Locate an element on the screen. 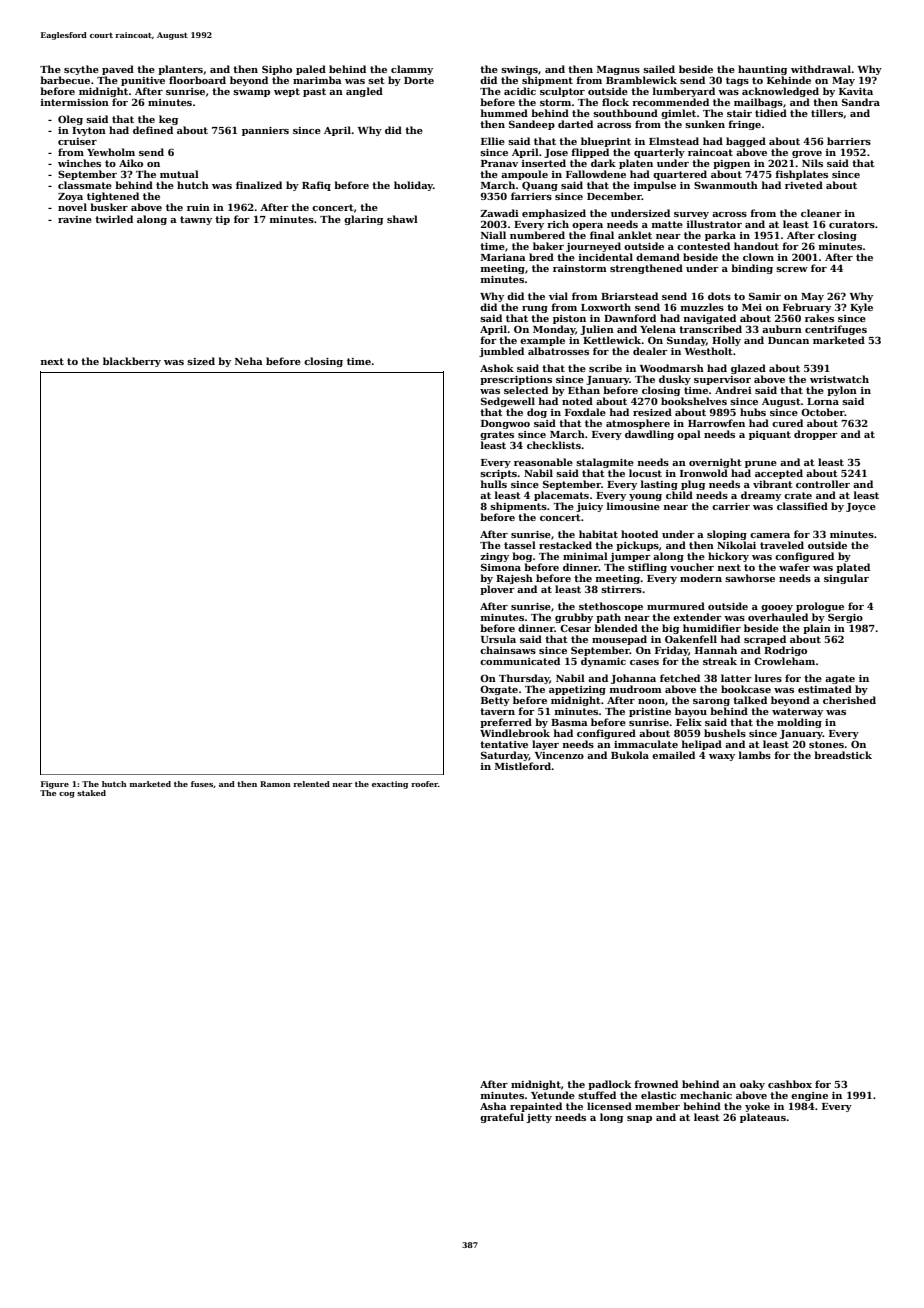  breadstick is located at coordinates (843, 755).
